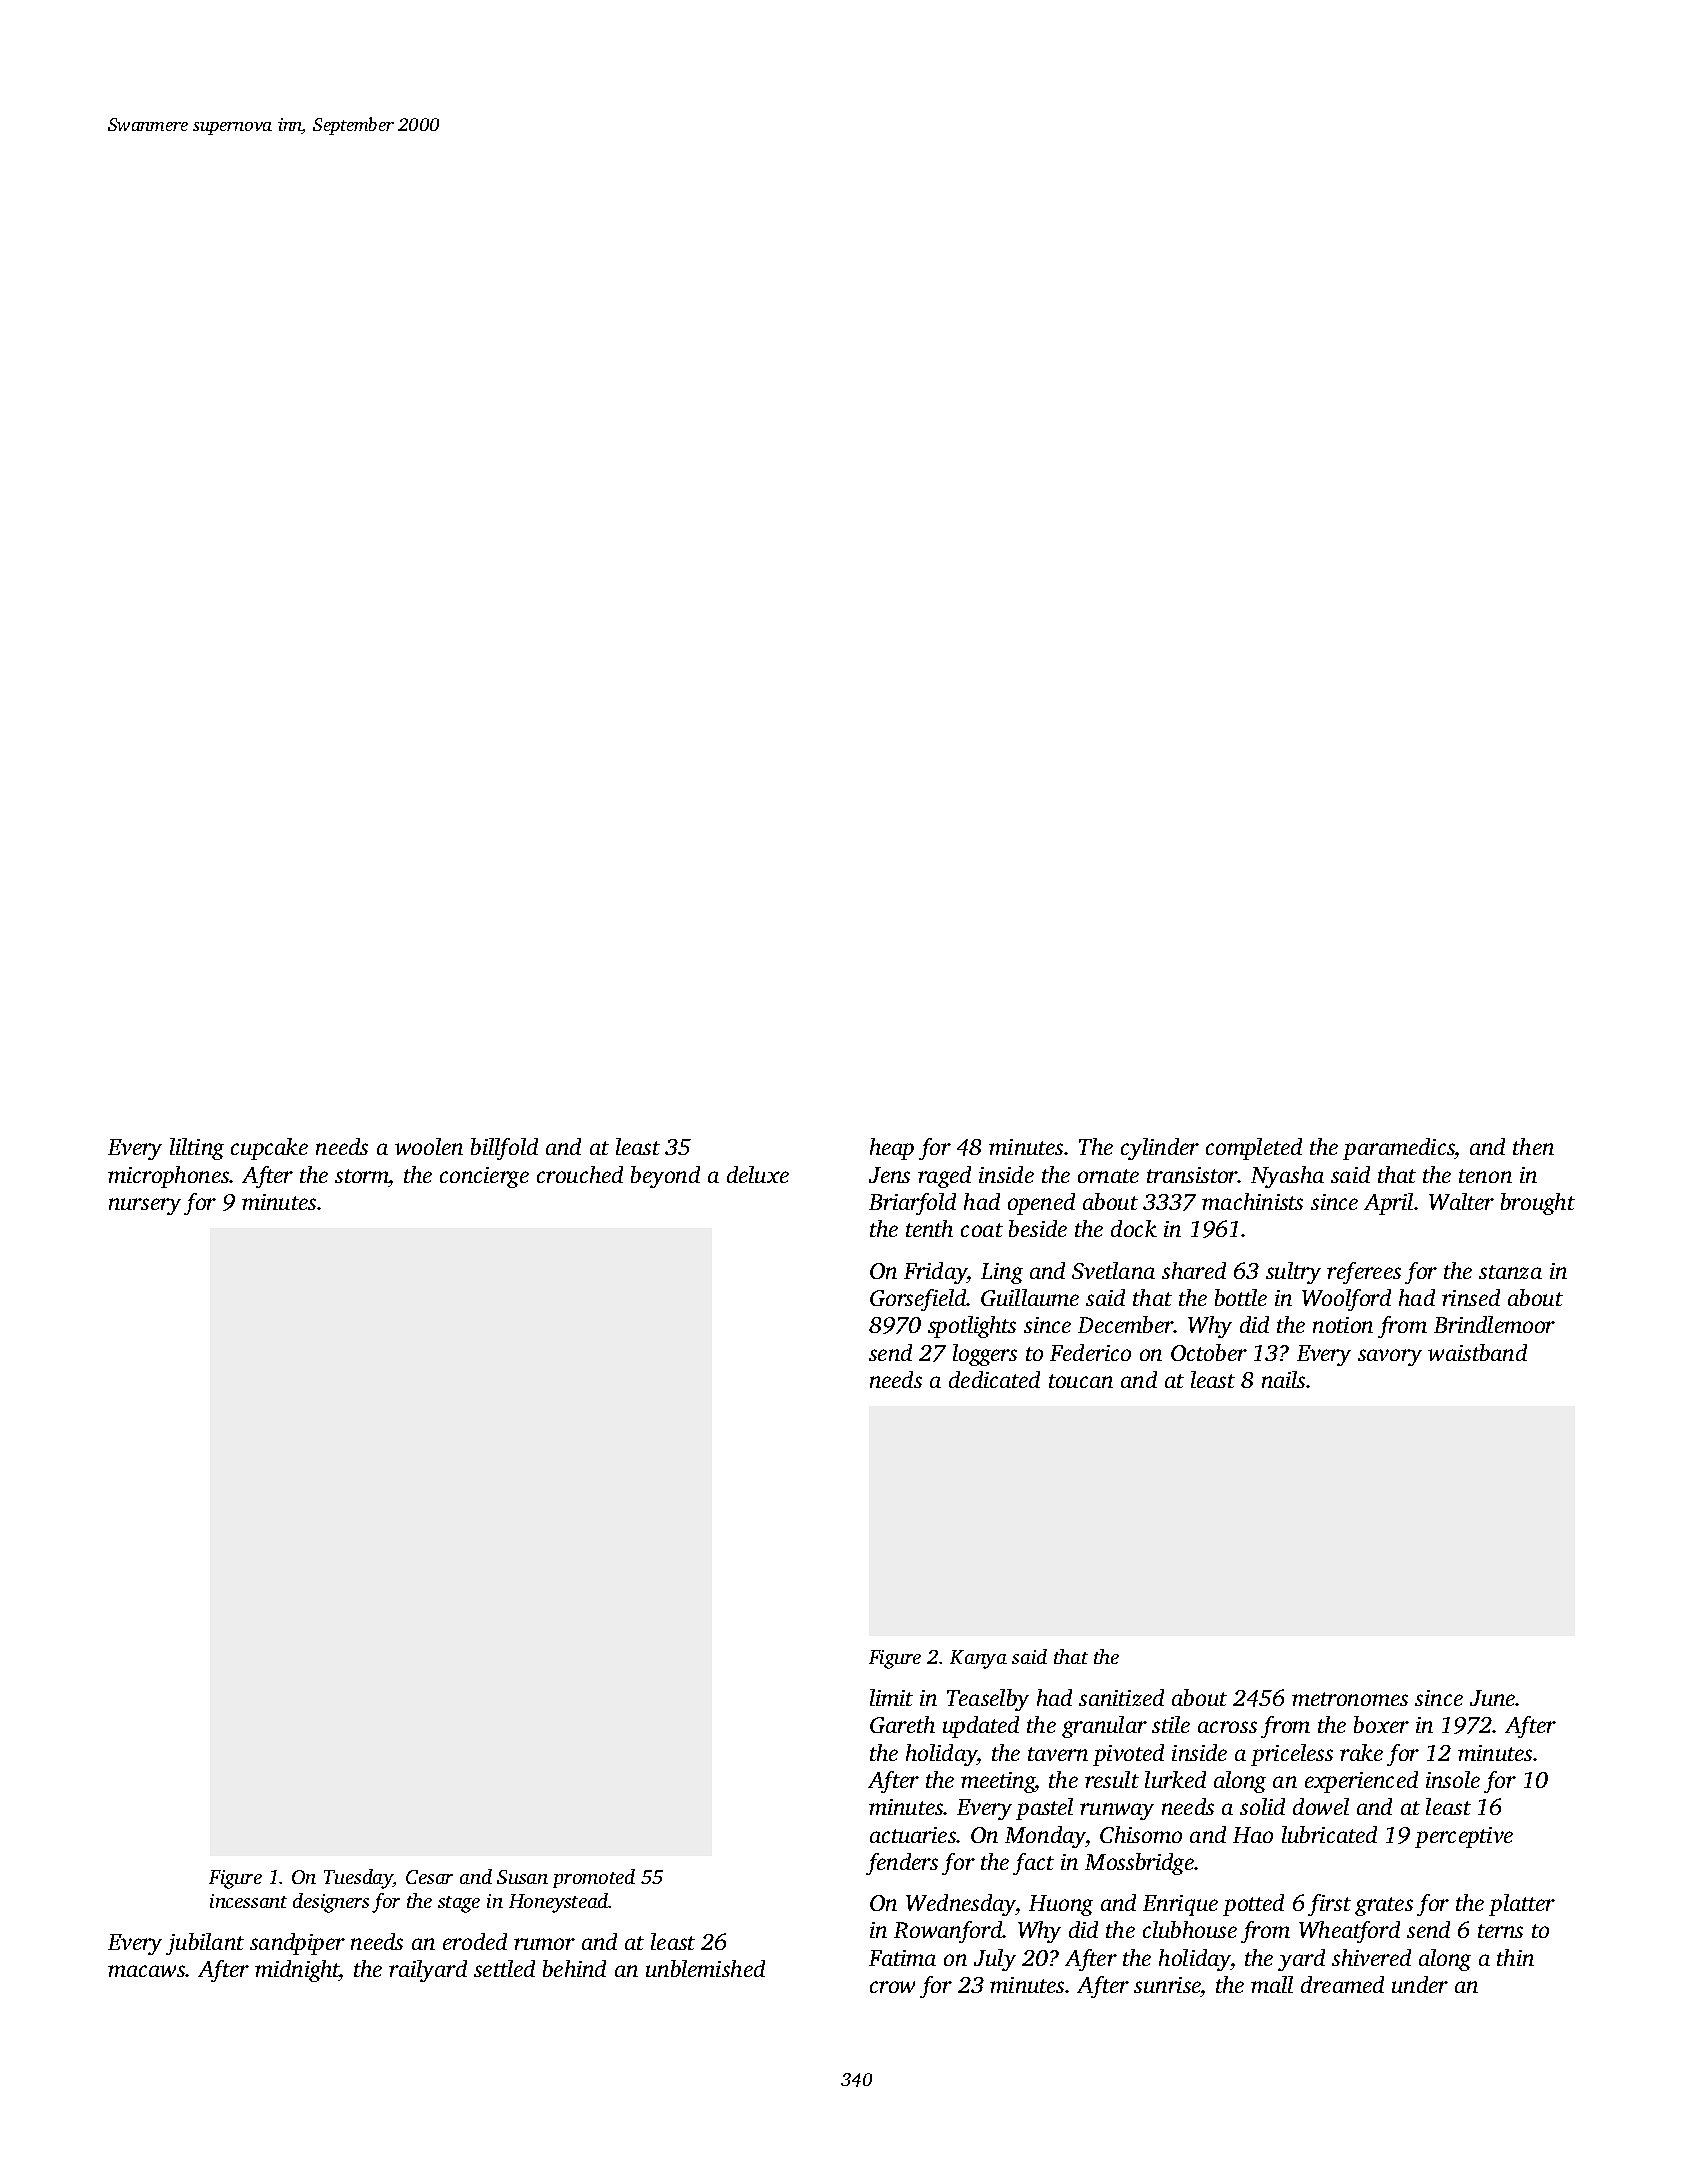  I want to click on lilting, so click(197, 1149).
